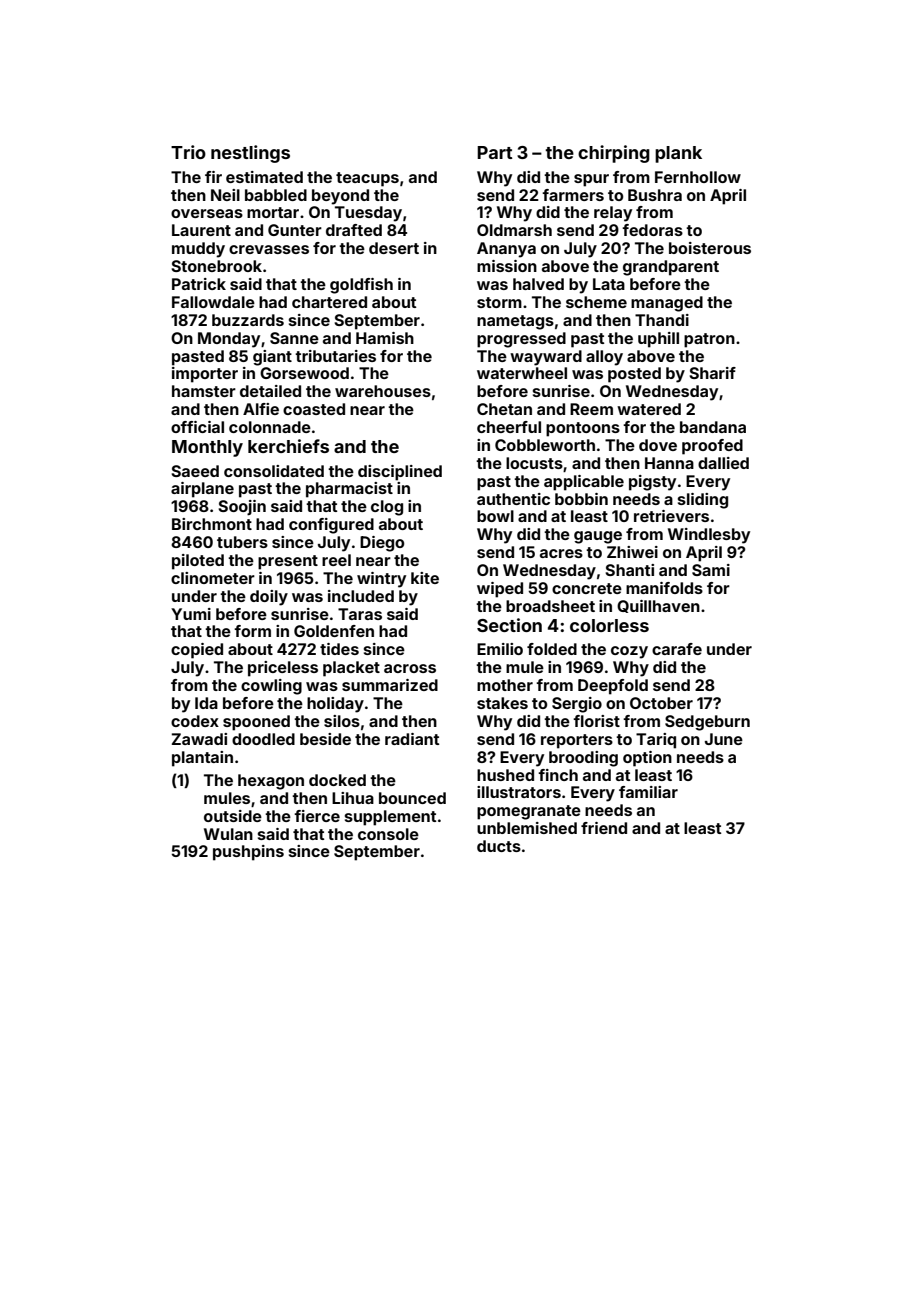 This image has width=924, height=1311. I want to click on Part, so click(494, 152).
